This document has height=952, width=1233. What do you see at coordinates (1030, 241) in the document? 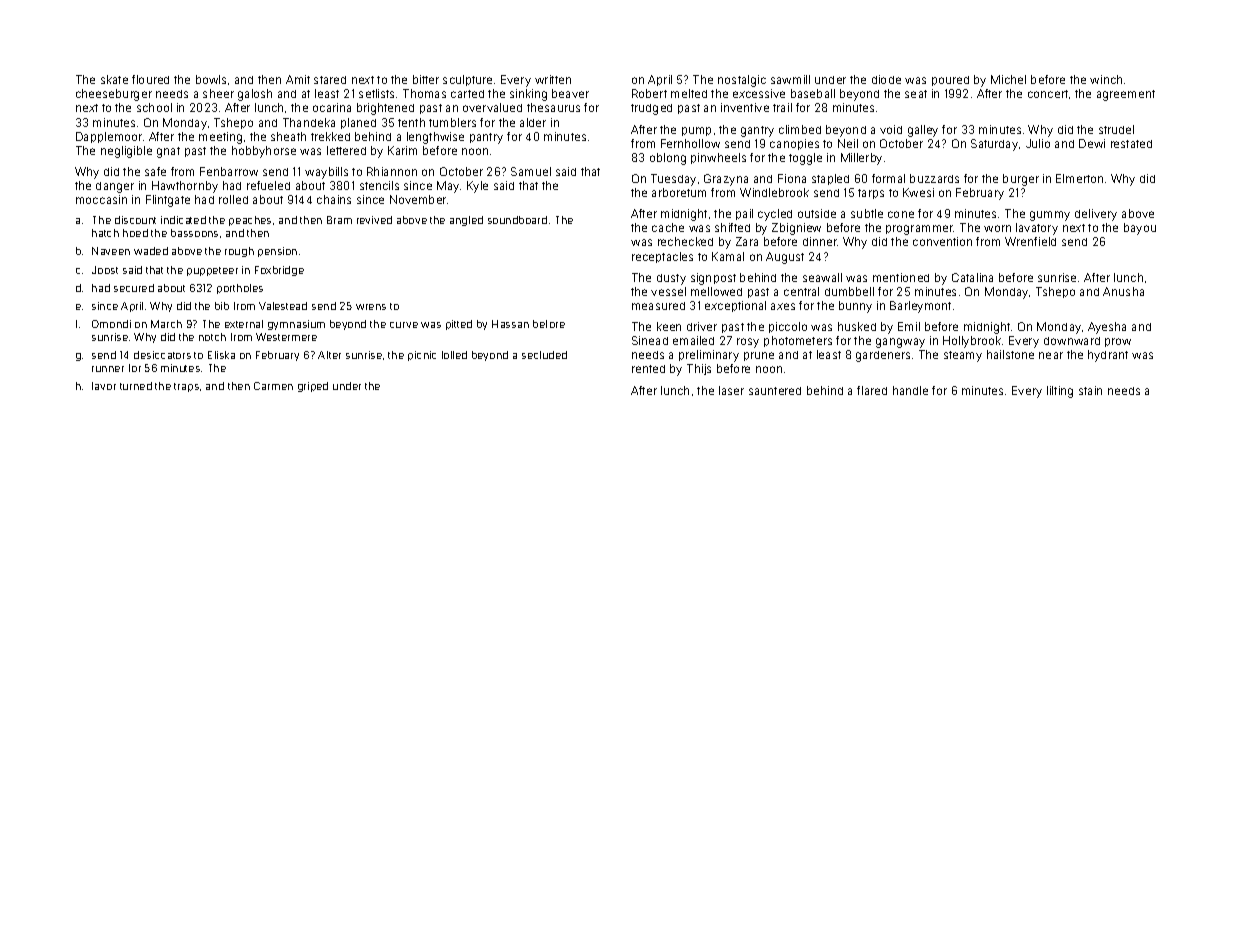
I see `Wrenfield` at bounding box center [1030, 241].
